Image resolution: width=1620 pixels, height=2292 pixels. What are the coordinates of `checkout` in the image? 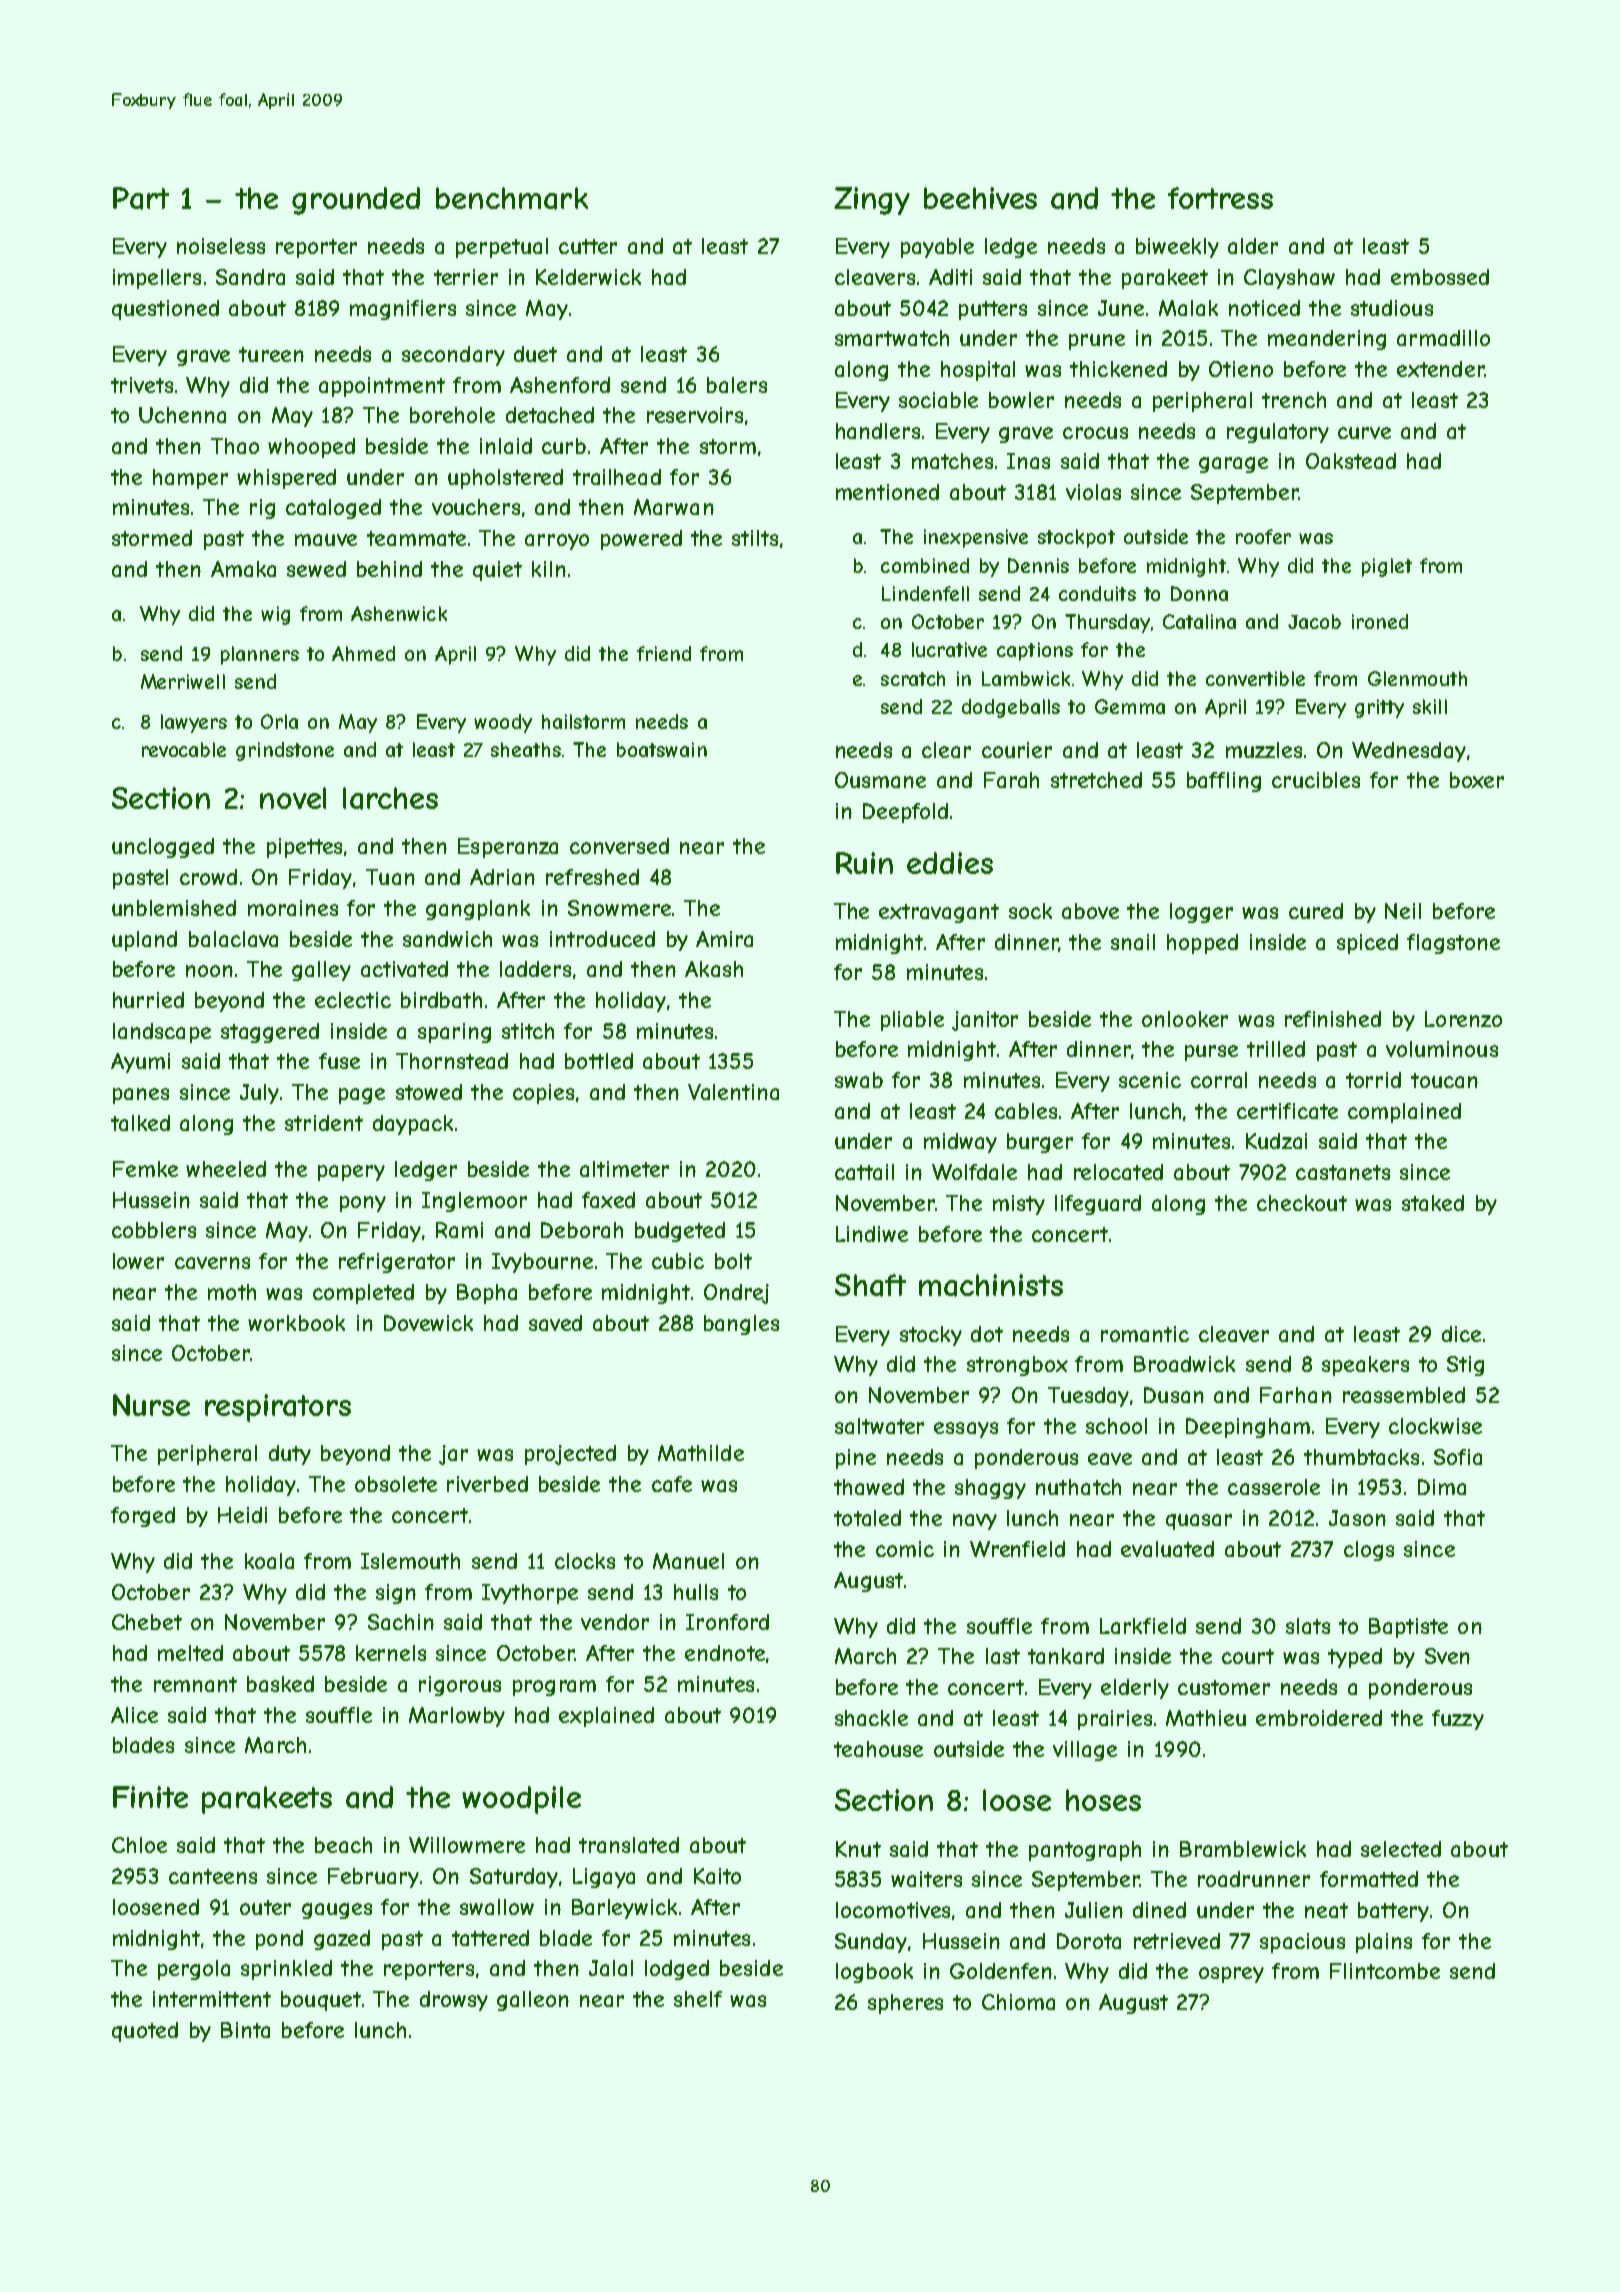 It's located at (1302, 1203).
